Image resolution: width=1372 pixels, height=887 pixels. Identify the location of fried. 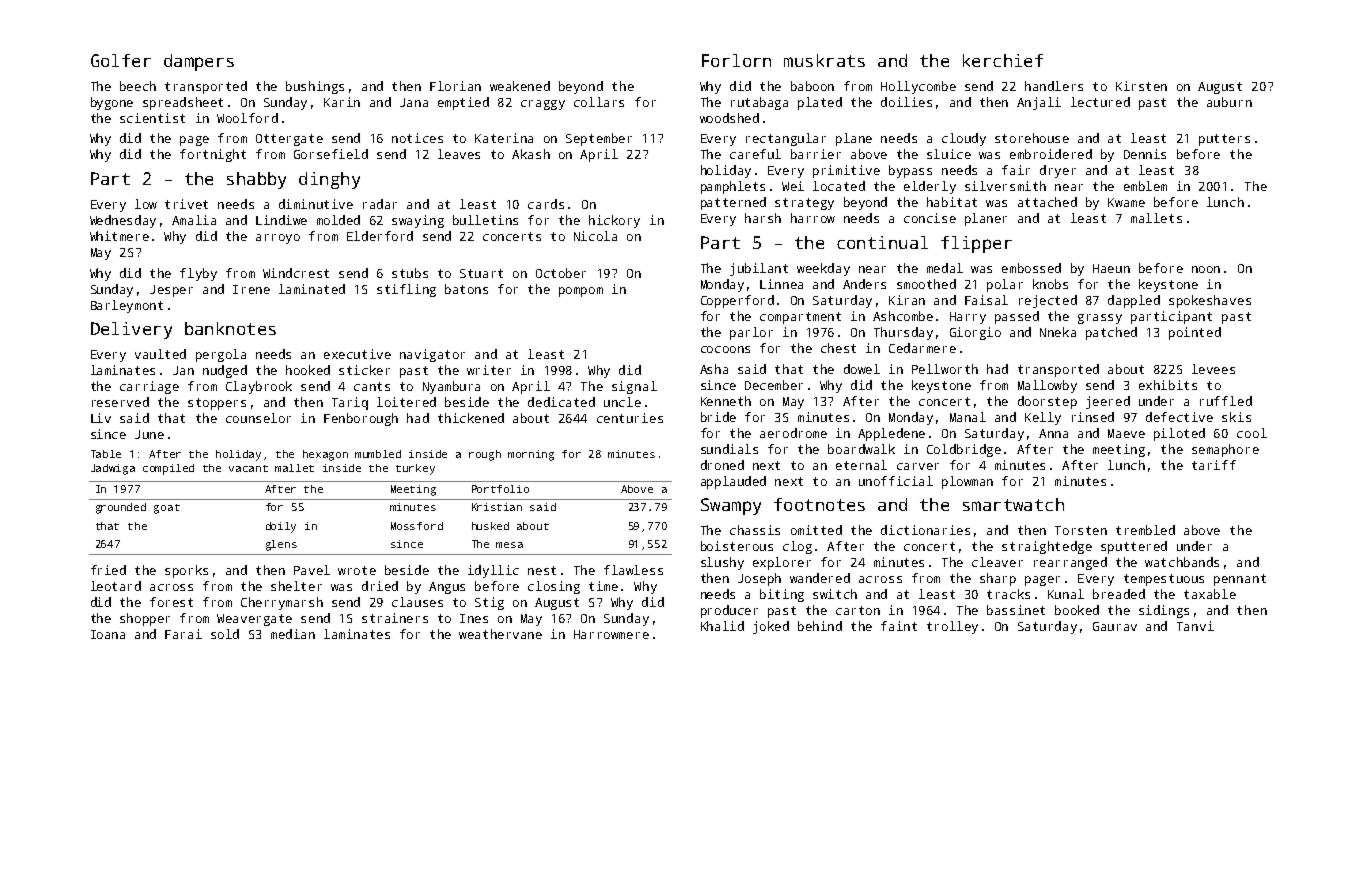
(108, 570).
